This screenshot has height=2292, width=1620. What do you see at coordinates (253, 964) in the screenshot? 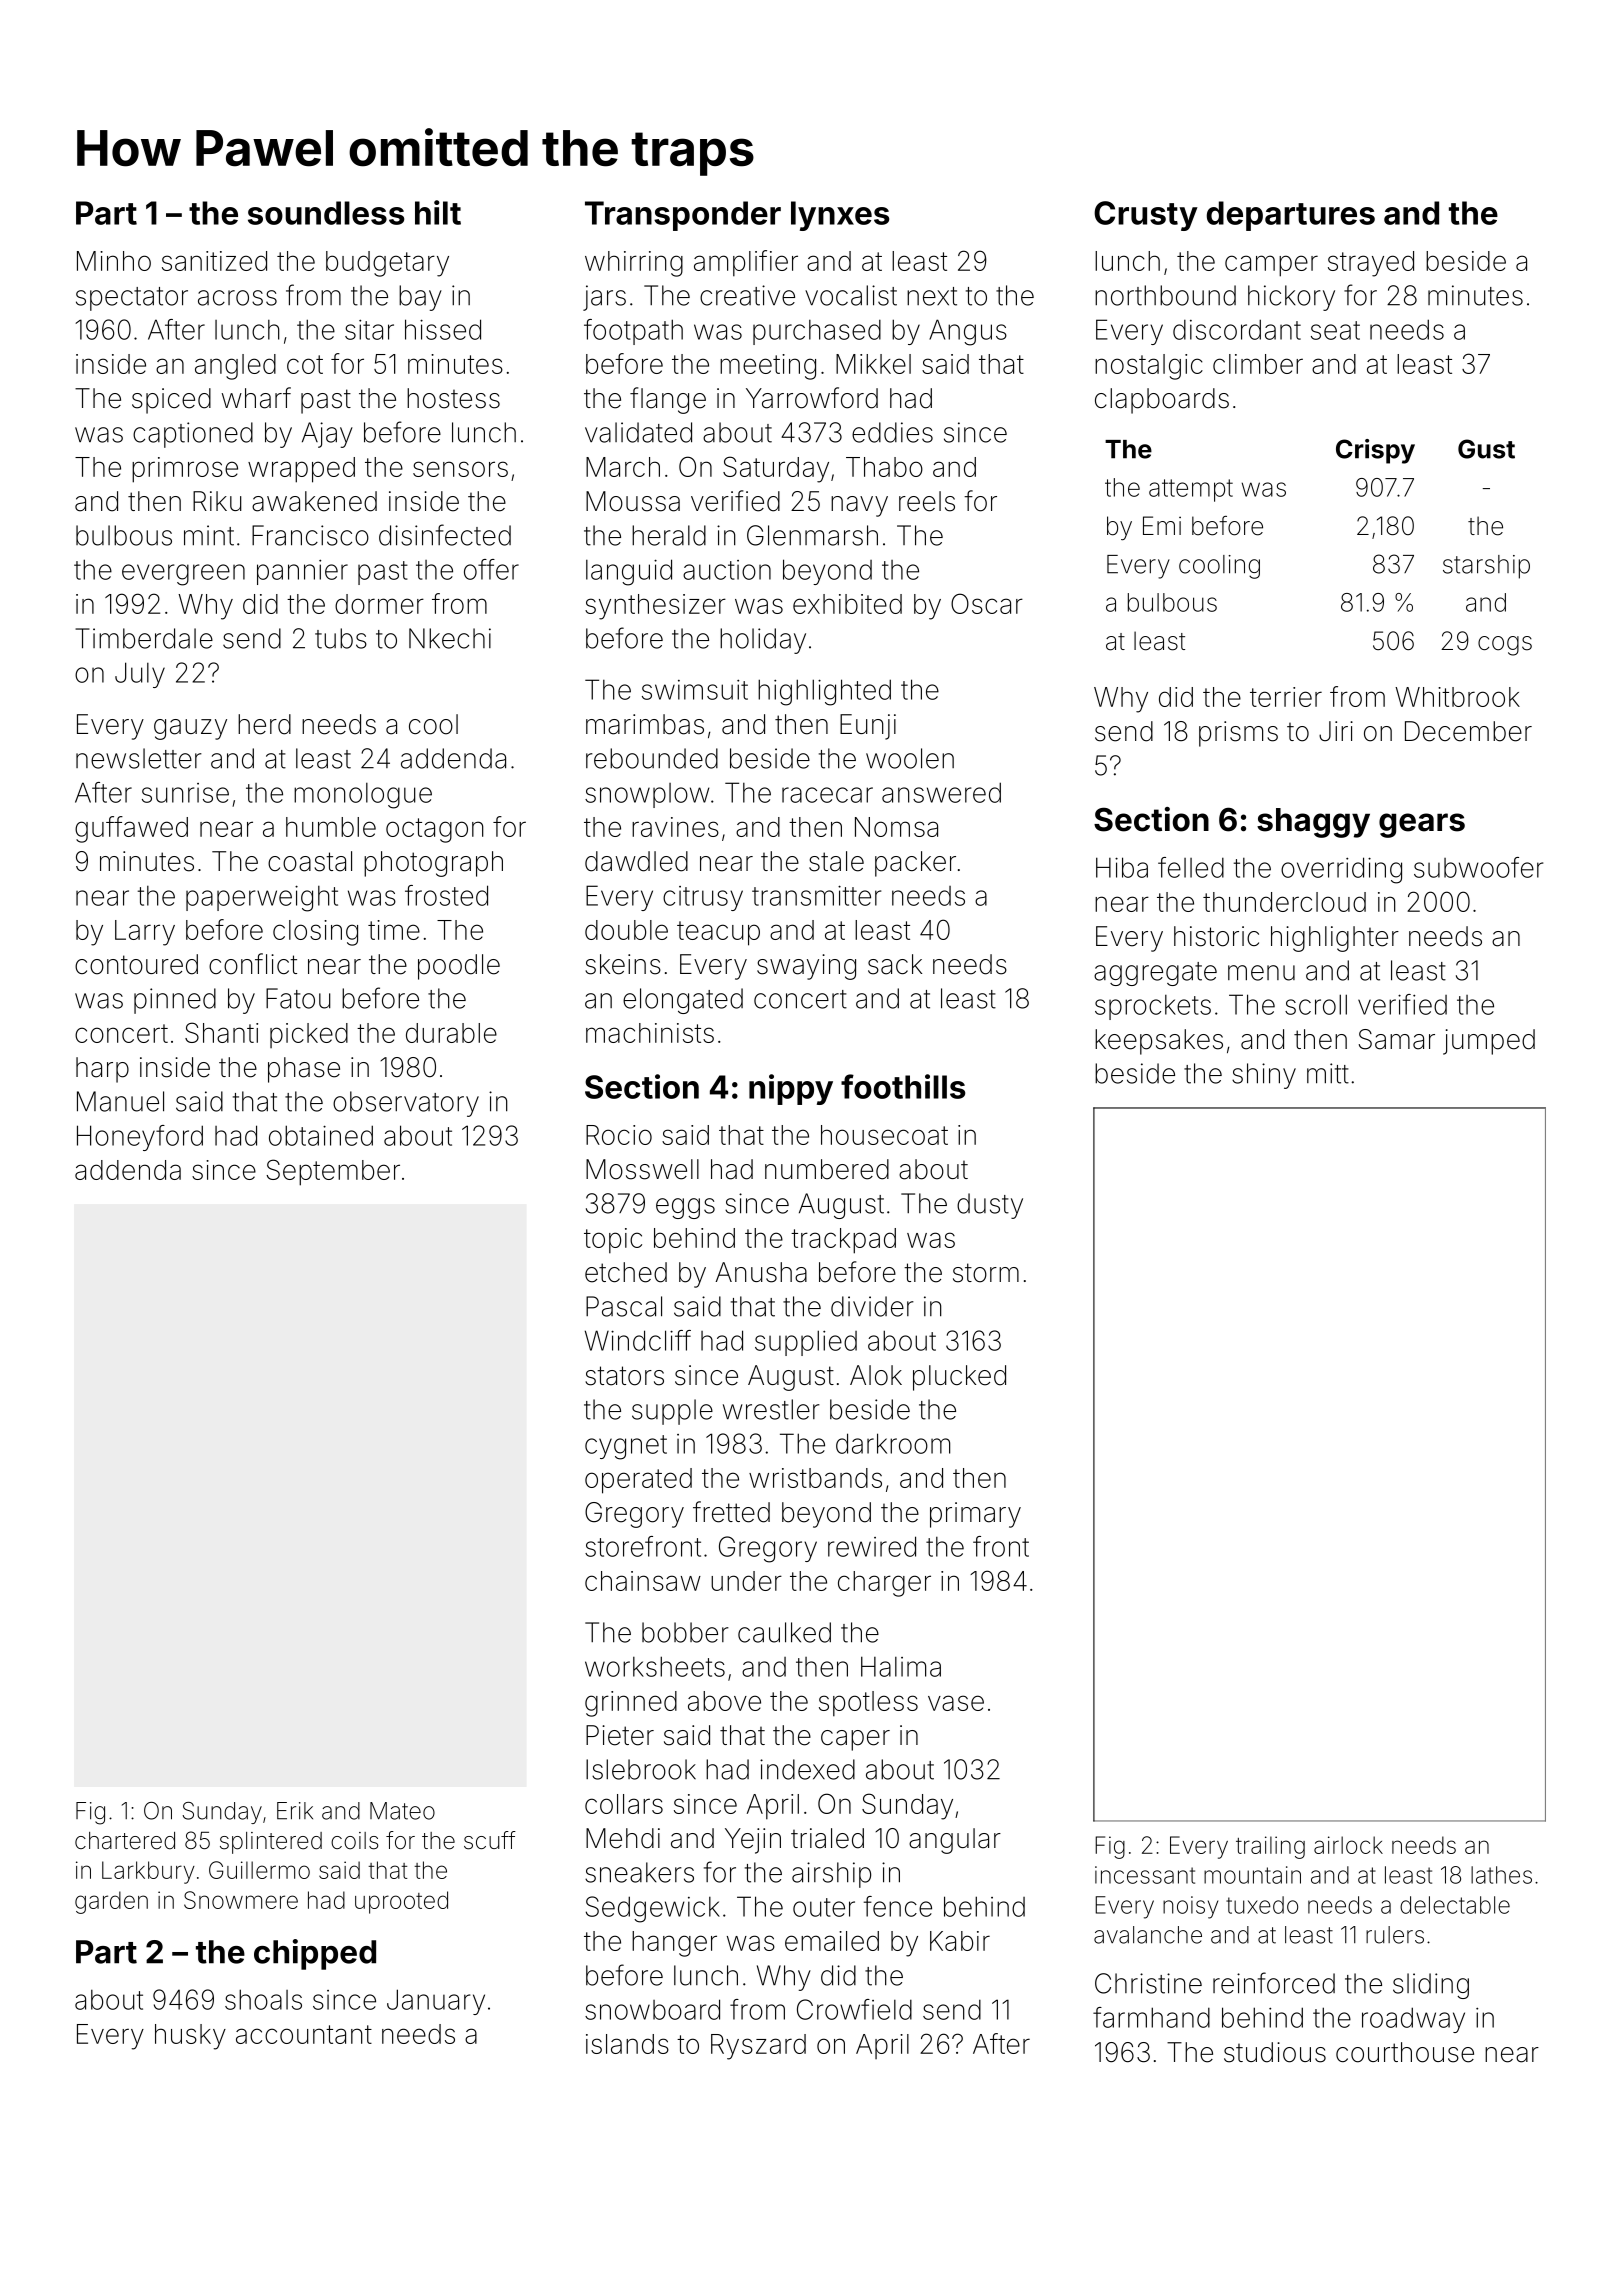
I see `conflict` at bounding box center [253, 964].
